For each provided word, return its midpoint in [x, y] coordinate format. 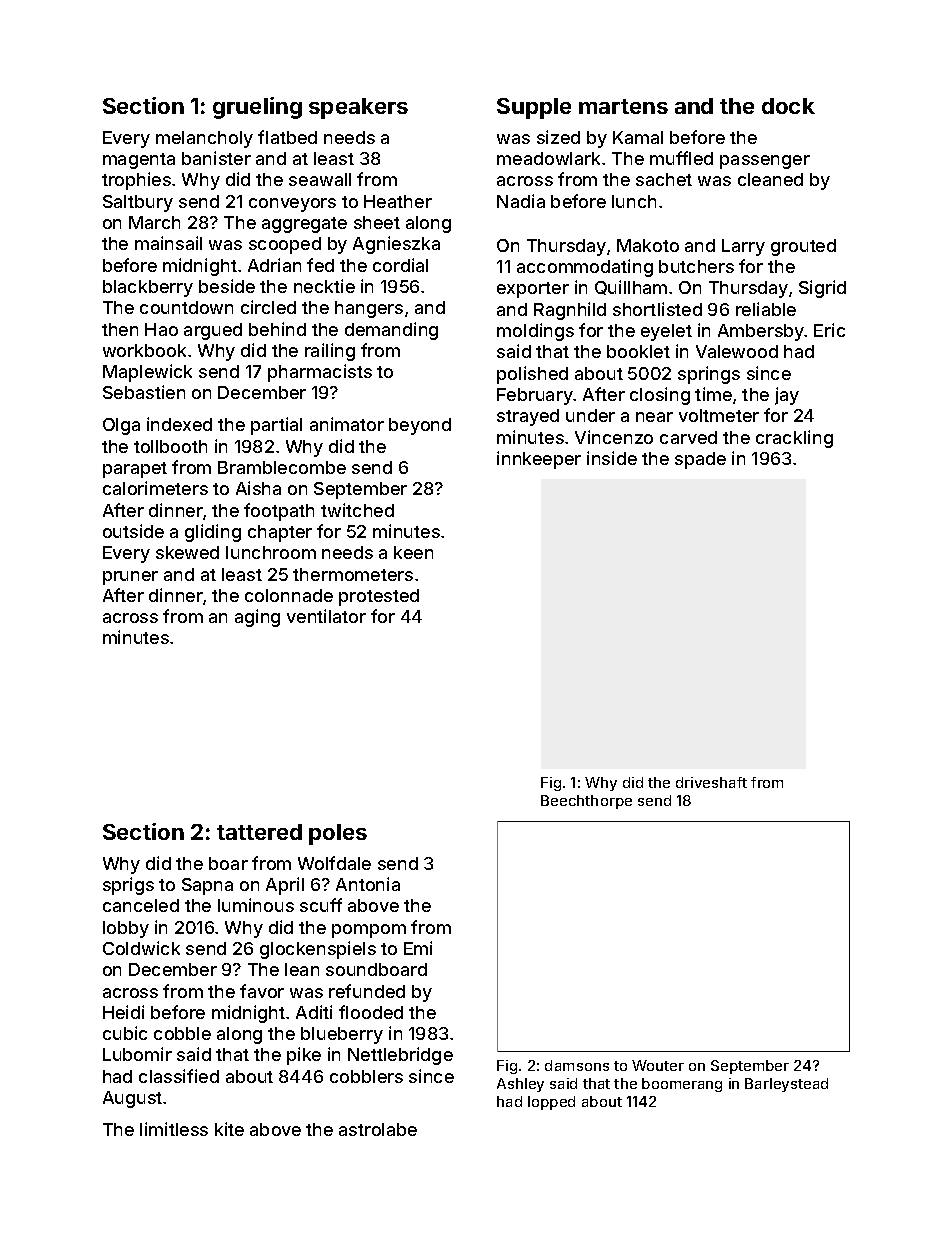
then [120, 329]
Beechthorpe [586, 802]
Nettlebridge [400, 1056]
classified [179, 1076]
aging [257, 618]
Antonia [368, 884]
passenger [765, 162]
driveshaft [711, 782]
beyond [420, 426]
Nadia [521, 201]
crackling [794, 439]
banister [216, 158]
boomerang [682, 1085]
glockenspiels [318, 950]
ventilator [326, 616]
